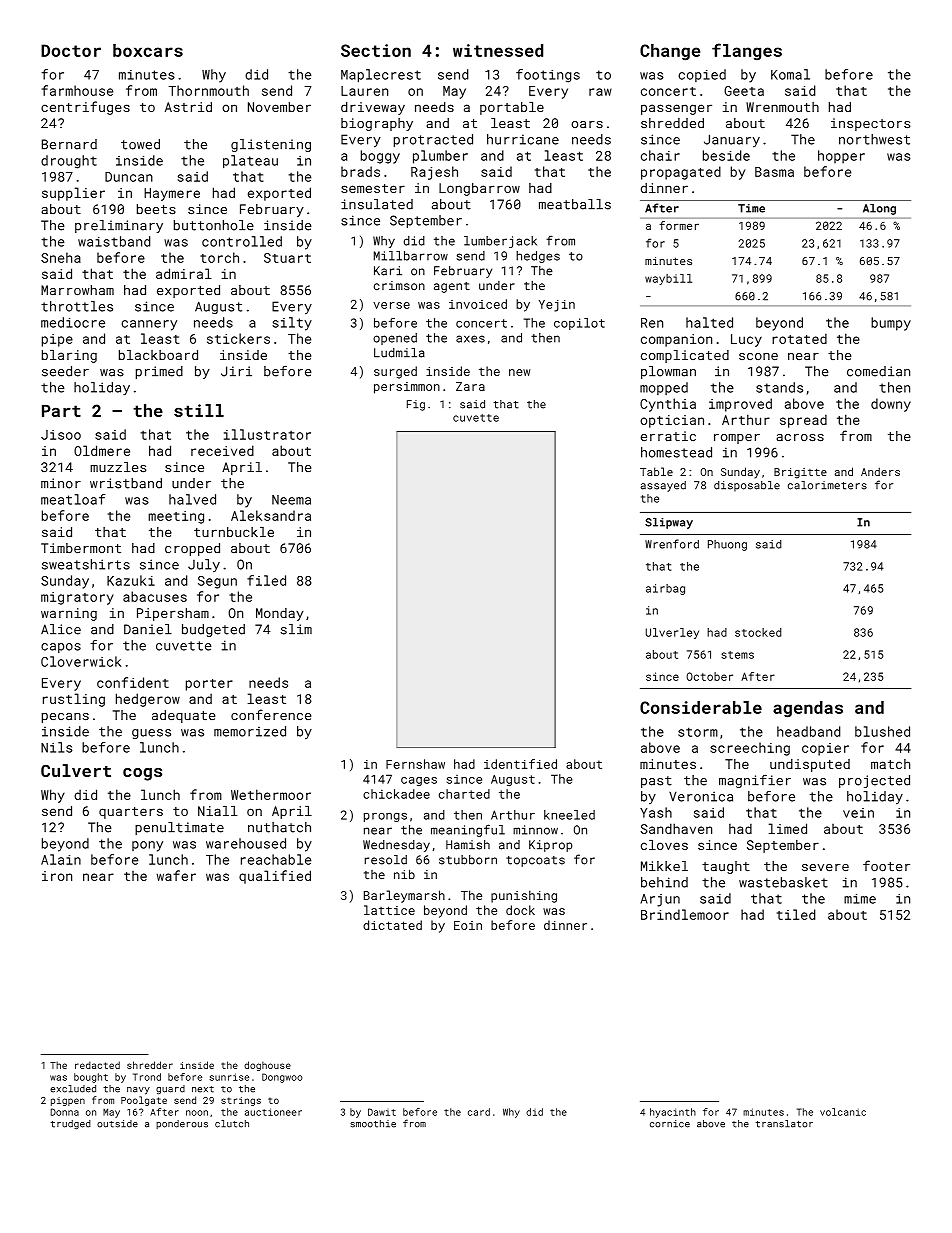 Image resolution: width=952 pixels, height=1233 pixels. I want to click on assayed, so click(663, 486).
